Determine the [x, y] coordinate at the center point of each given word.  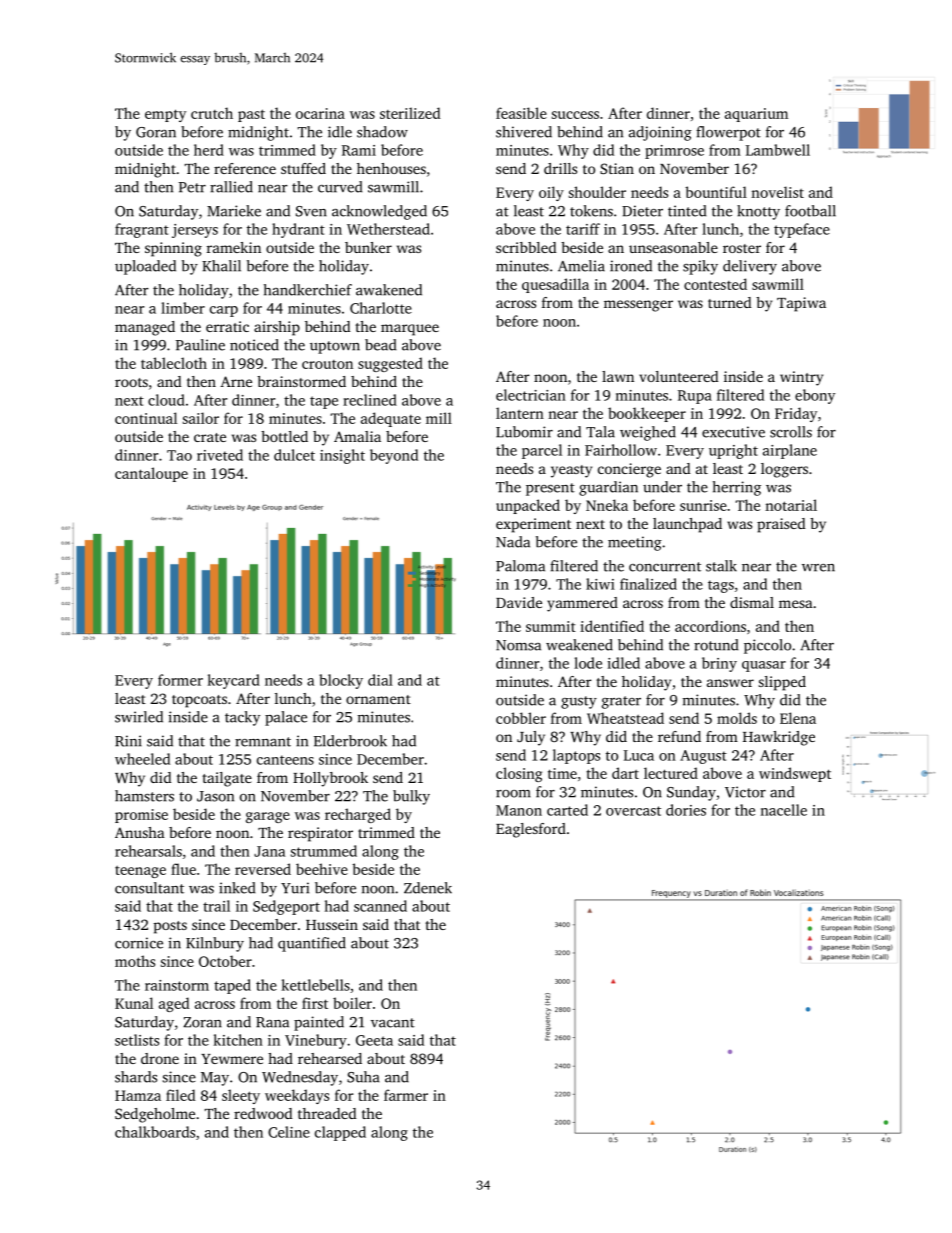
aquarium [756, 115]
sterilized [410, 113]
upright [733, 451]
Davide [519, 602]
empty [165, 115]
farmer [406, 1095]
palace [286, 718]
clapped [340, 1133]
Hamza [138, 1095]
